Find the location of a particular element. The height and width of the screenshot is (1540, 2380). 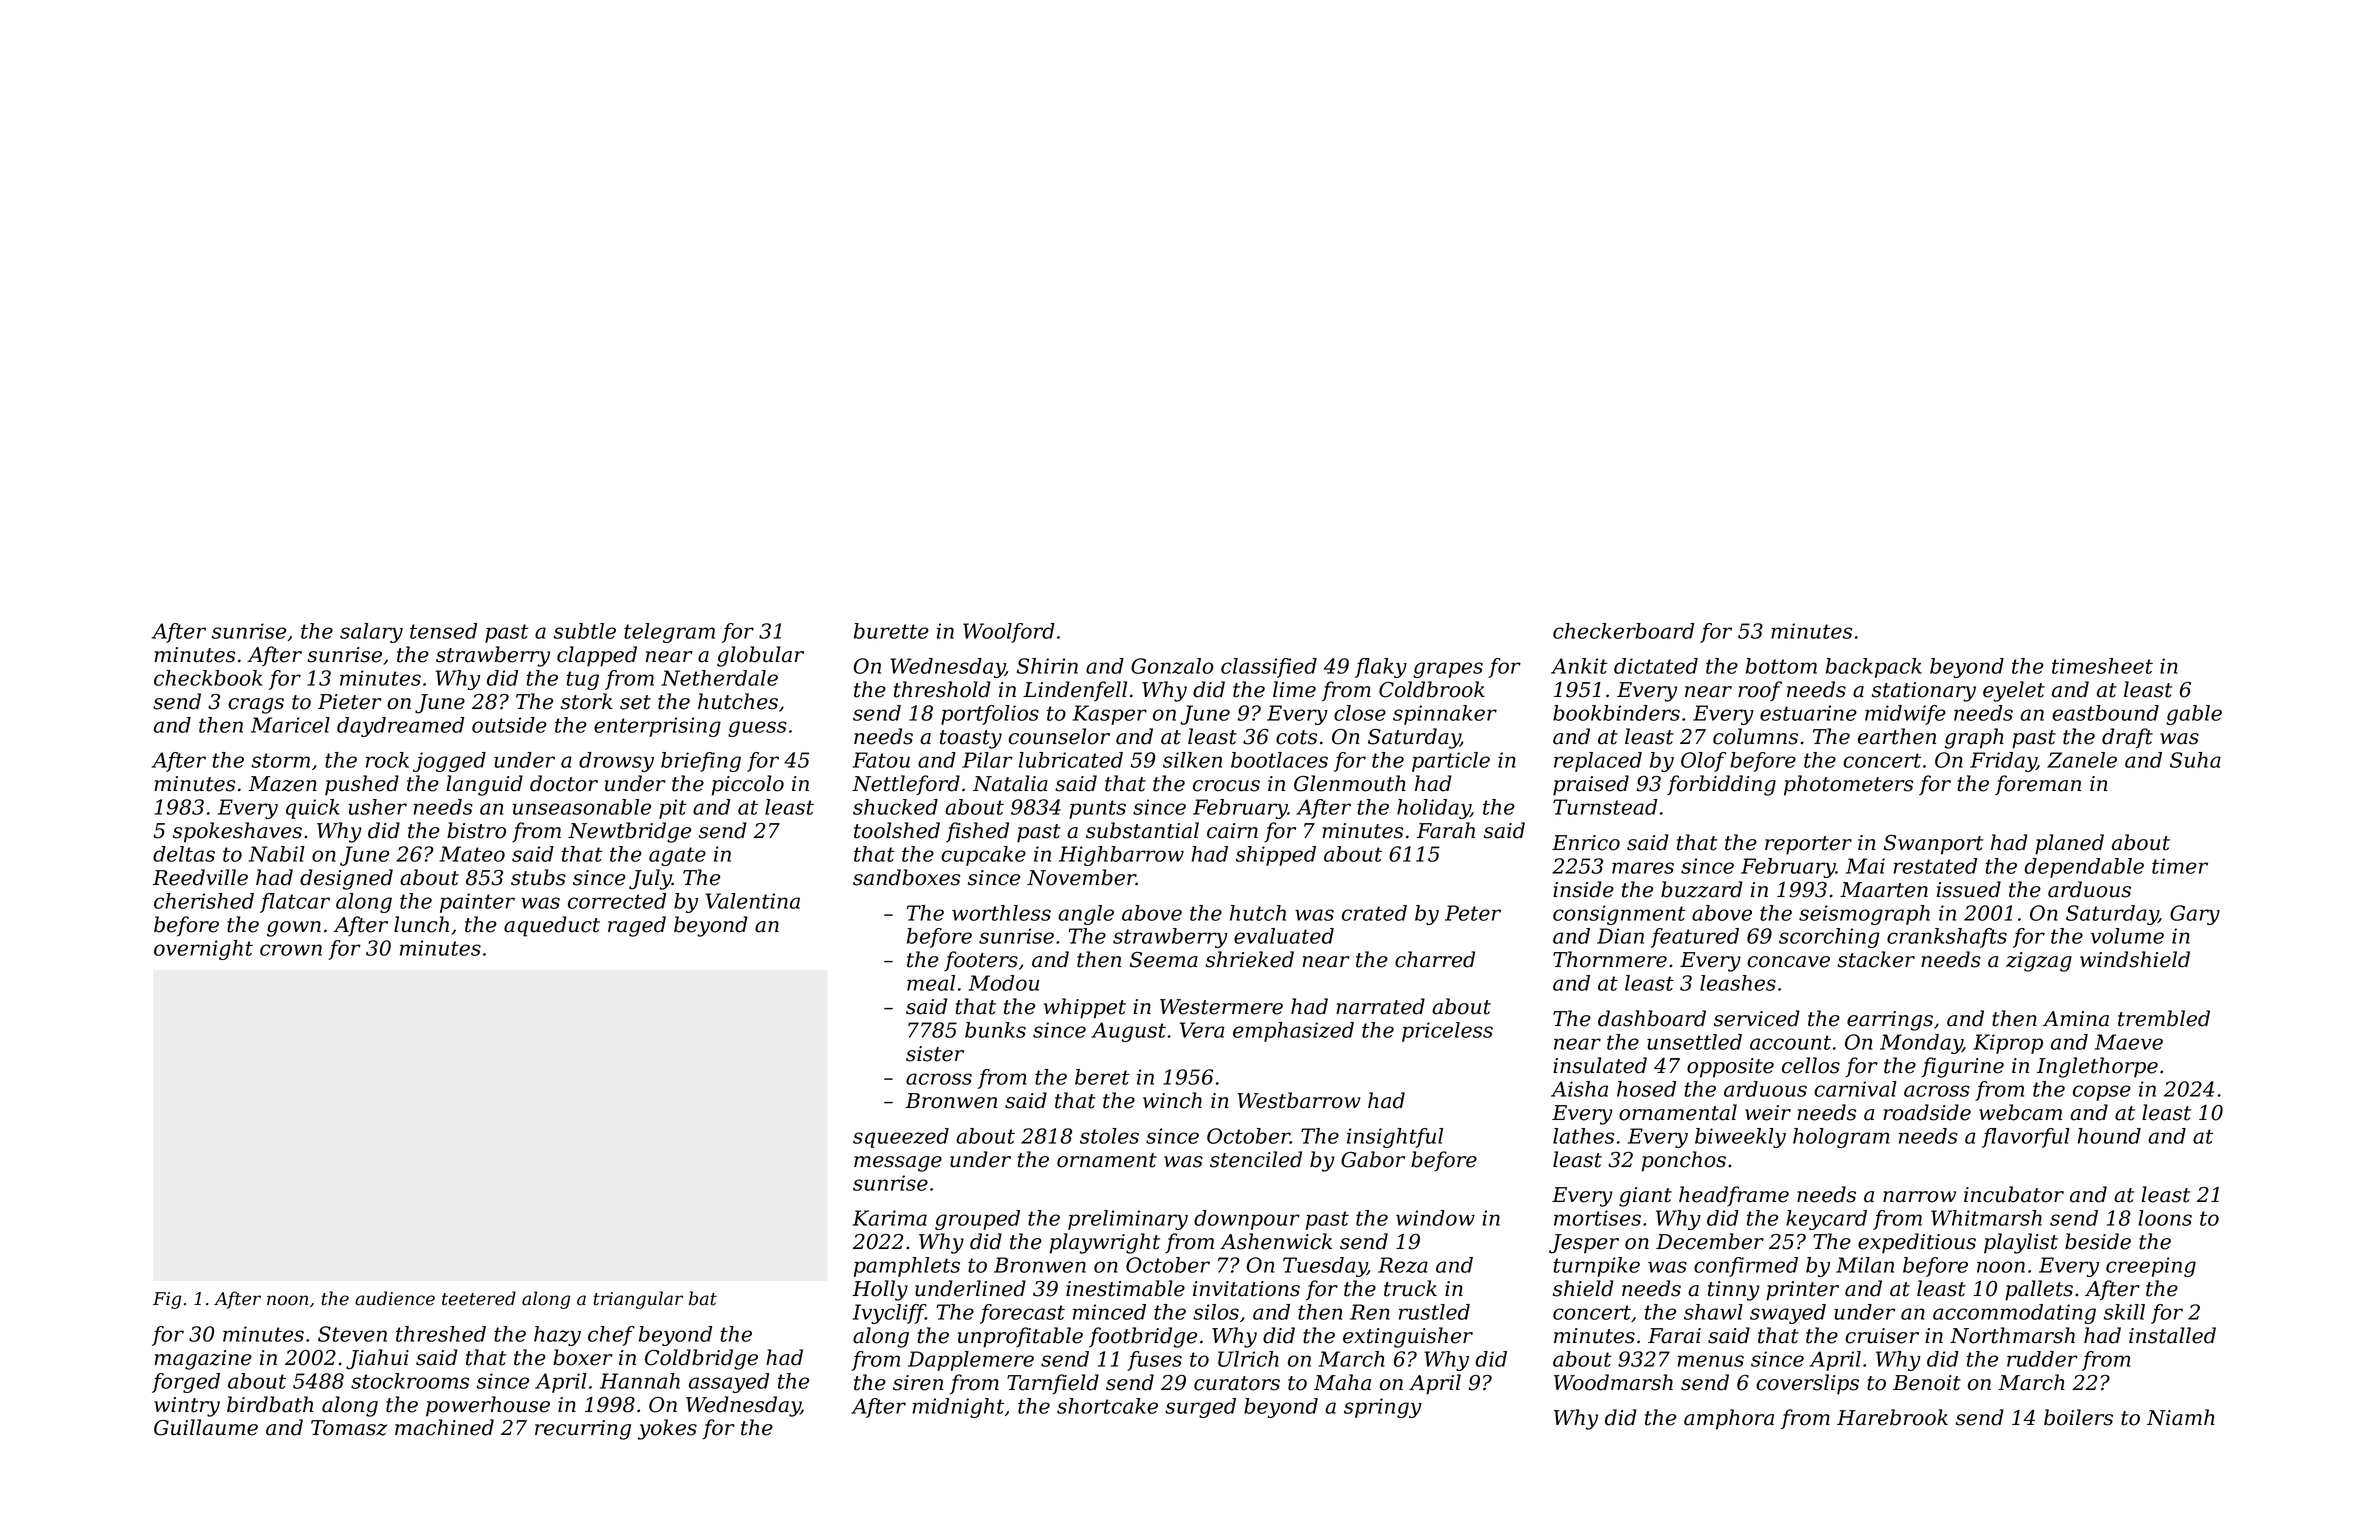

biweekly is located at coordinates (1740, 1138).
